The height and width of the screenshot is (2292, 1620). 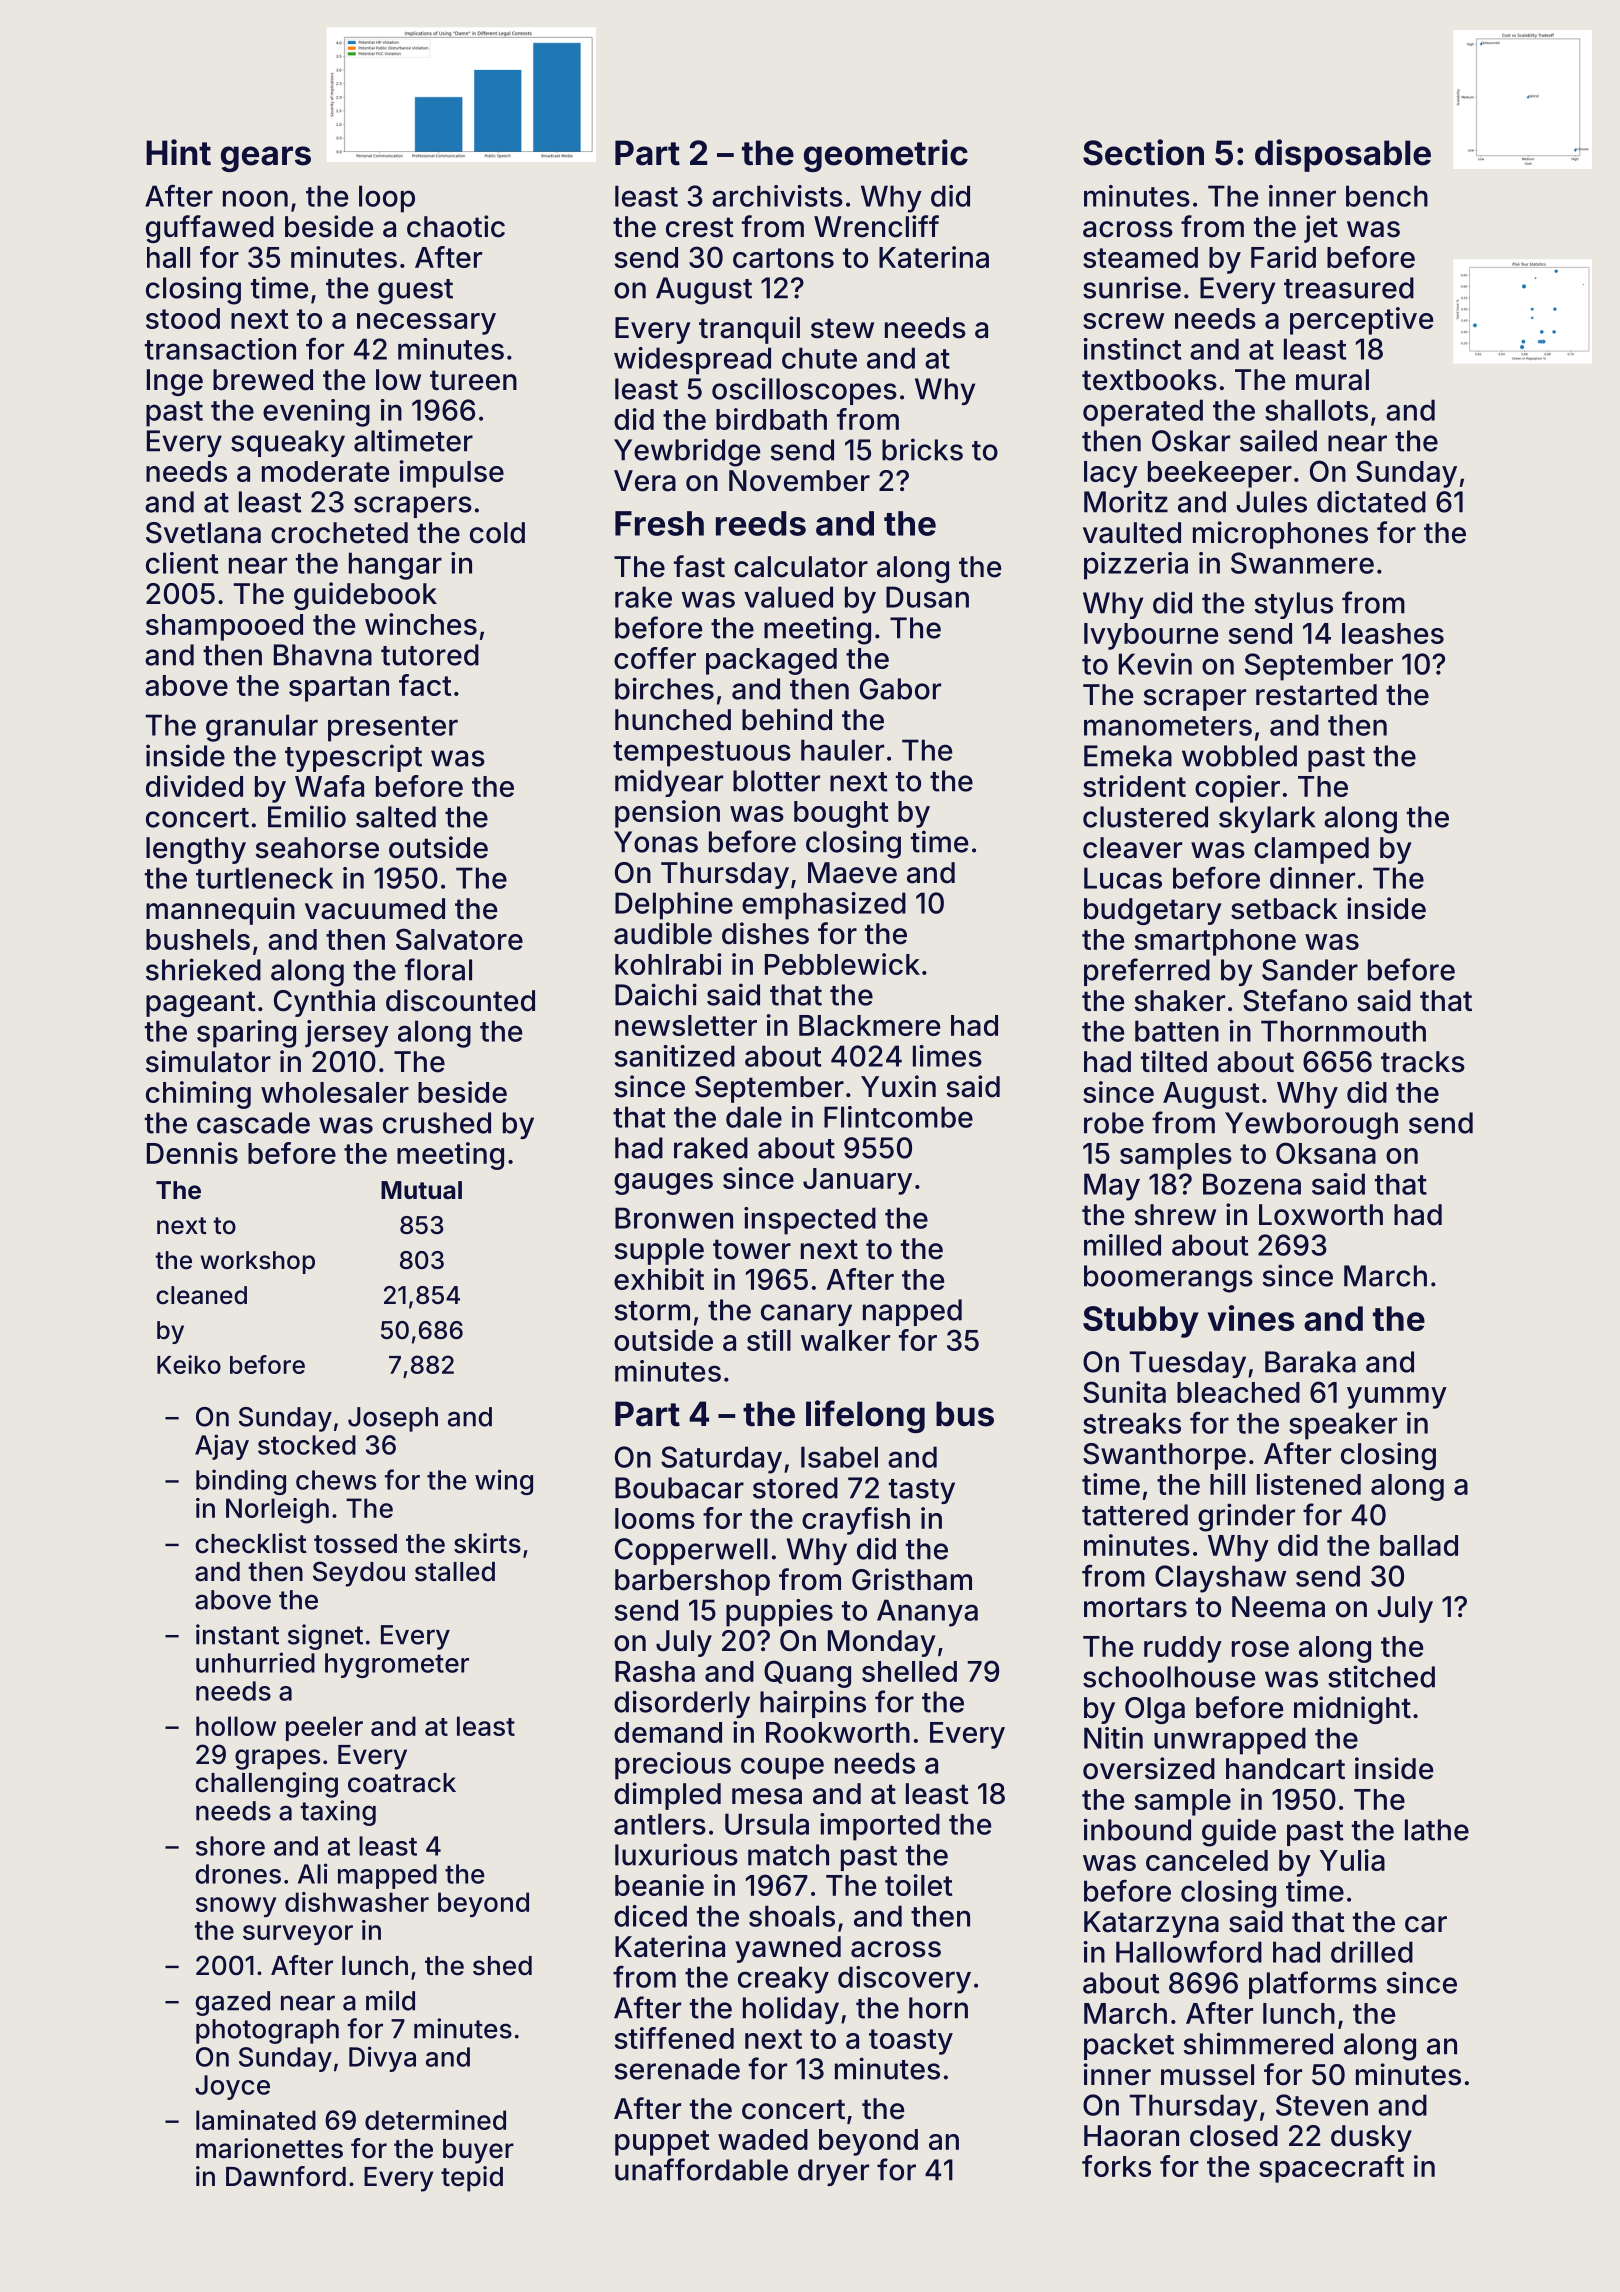 I want to click on stitched, so click(x=1381, y=1676).
